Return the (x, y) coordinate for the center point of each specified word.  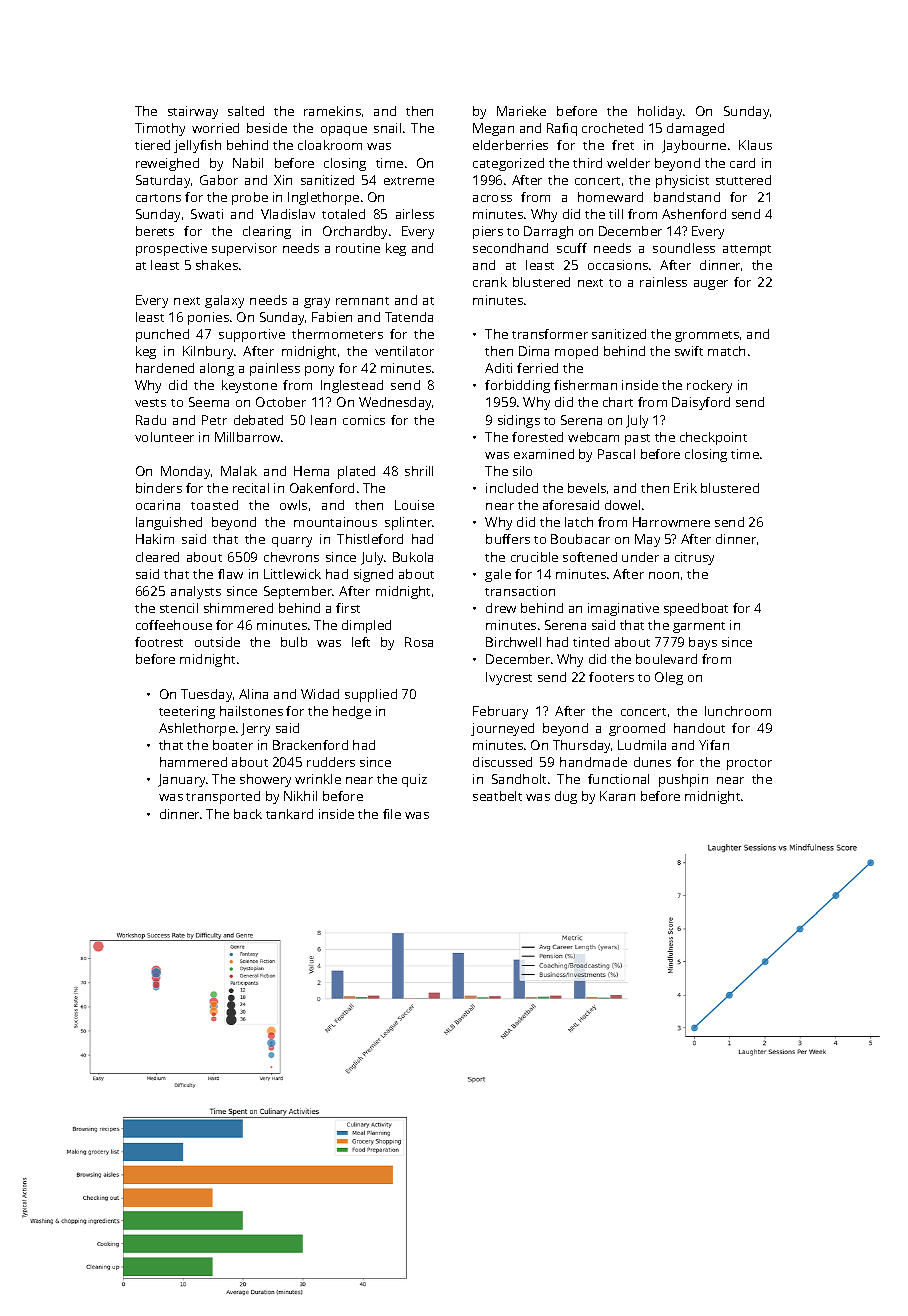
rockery (709, 386)
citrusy (694, 558)
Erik (685, 488)
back (248, 814)
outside (217, 642)
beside (267, 128)
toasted (214, 505)
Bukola (413, 557)
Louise (414, 505)
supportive (252, 335)
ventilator (404, 351)
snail (387, 128)
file (392, 814)
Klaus (755, 145)
